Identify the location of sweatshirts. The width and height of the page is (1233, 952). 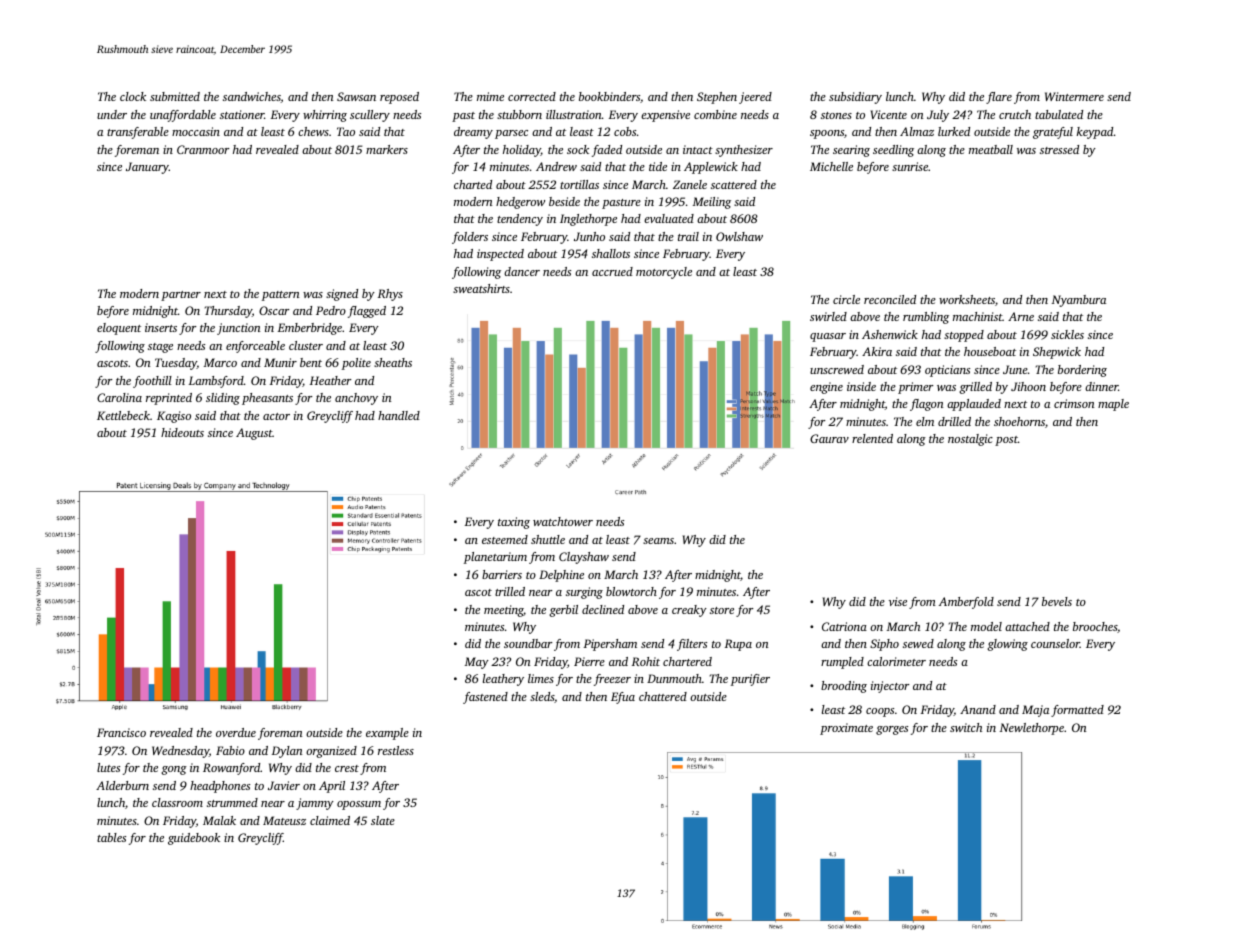
(481, 288).
